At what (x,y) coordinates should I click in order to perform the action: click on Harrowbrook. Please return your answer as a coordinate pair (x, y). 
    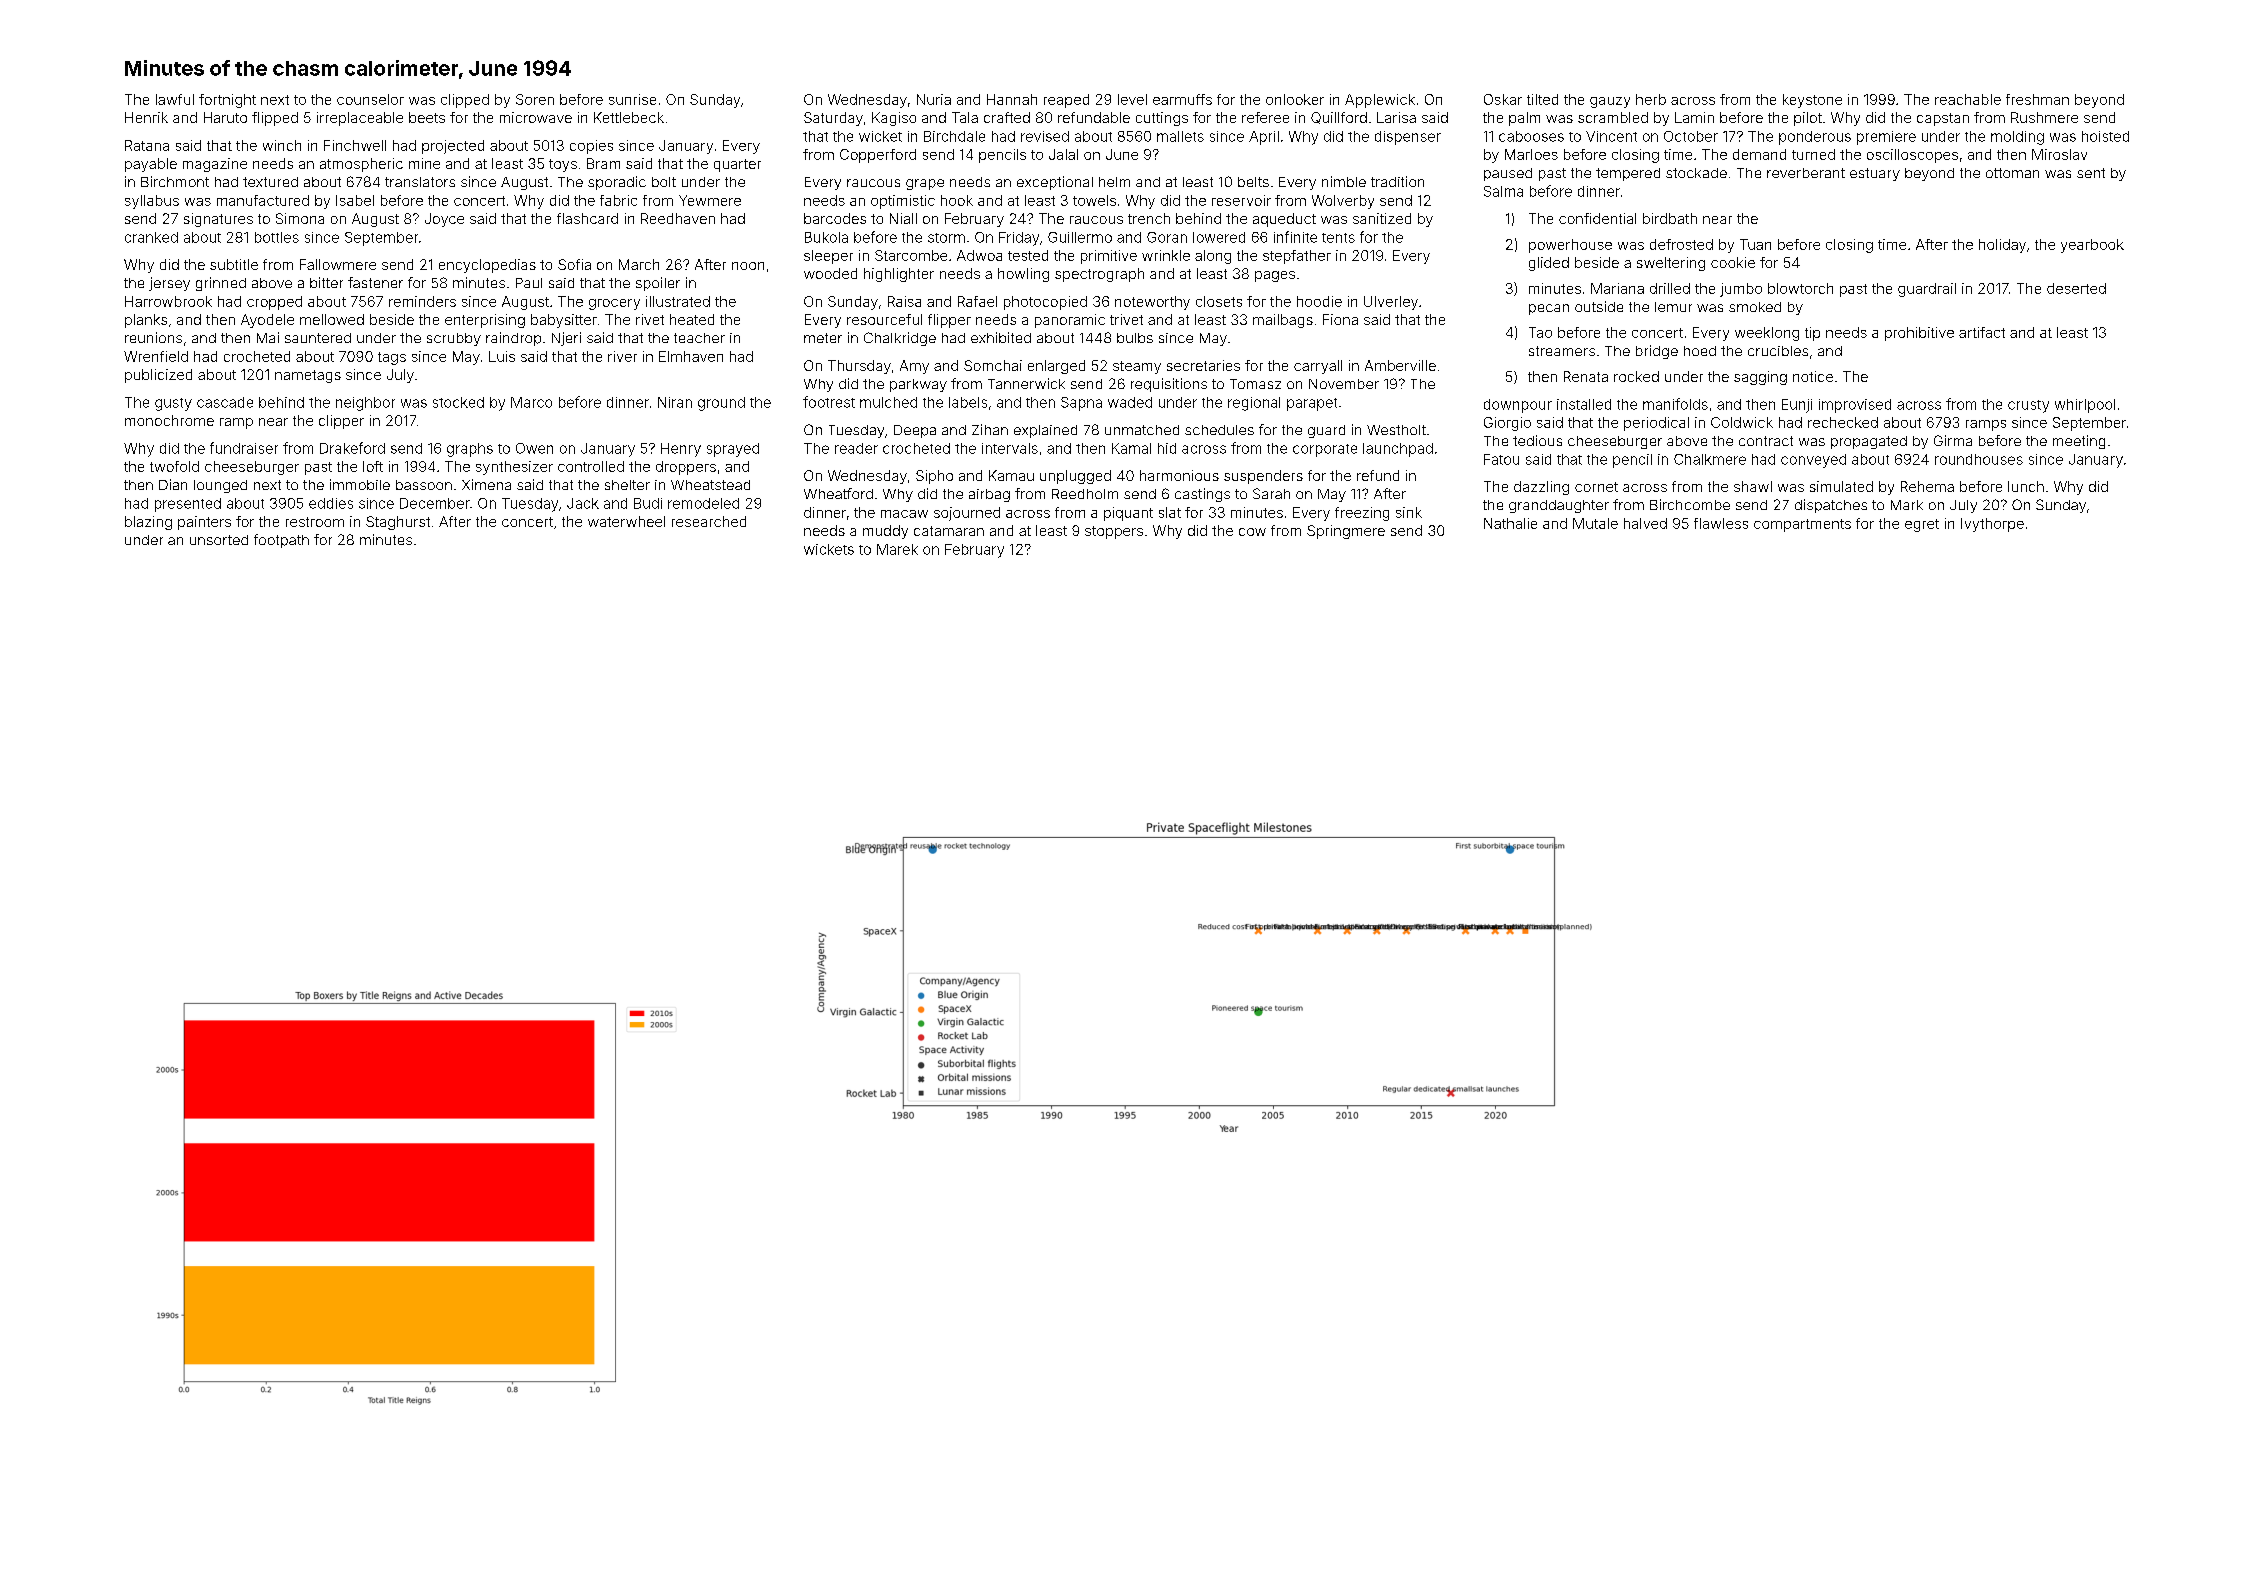
    Looking at the image, I should click on (168, 301).
